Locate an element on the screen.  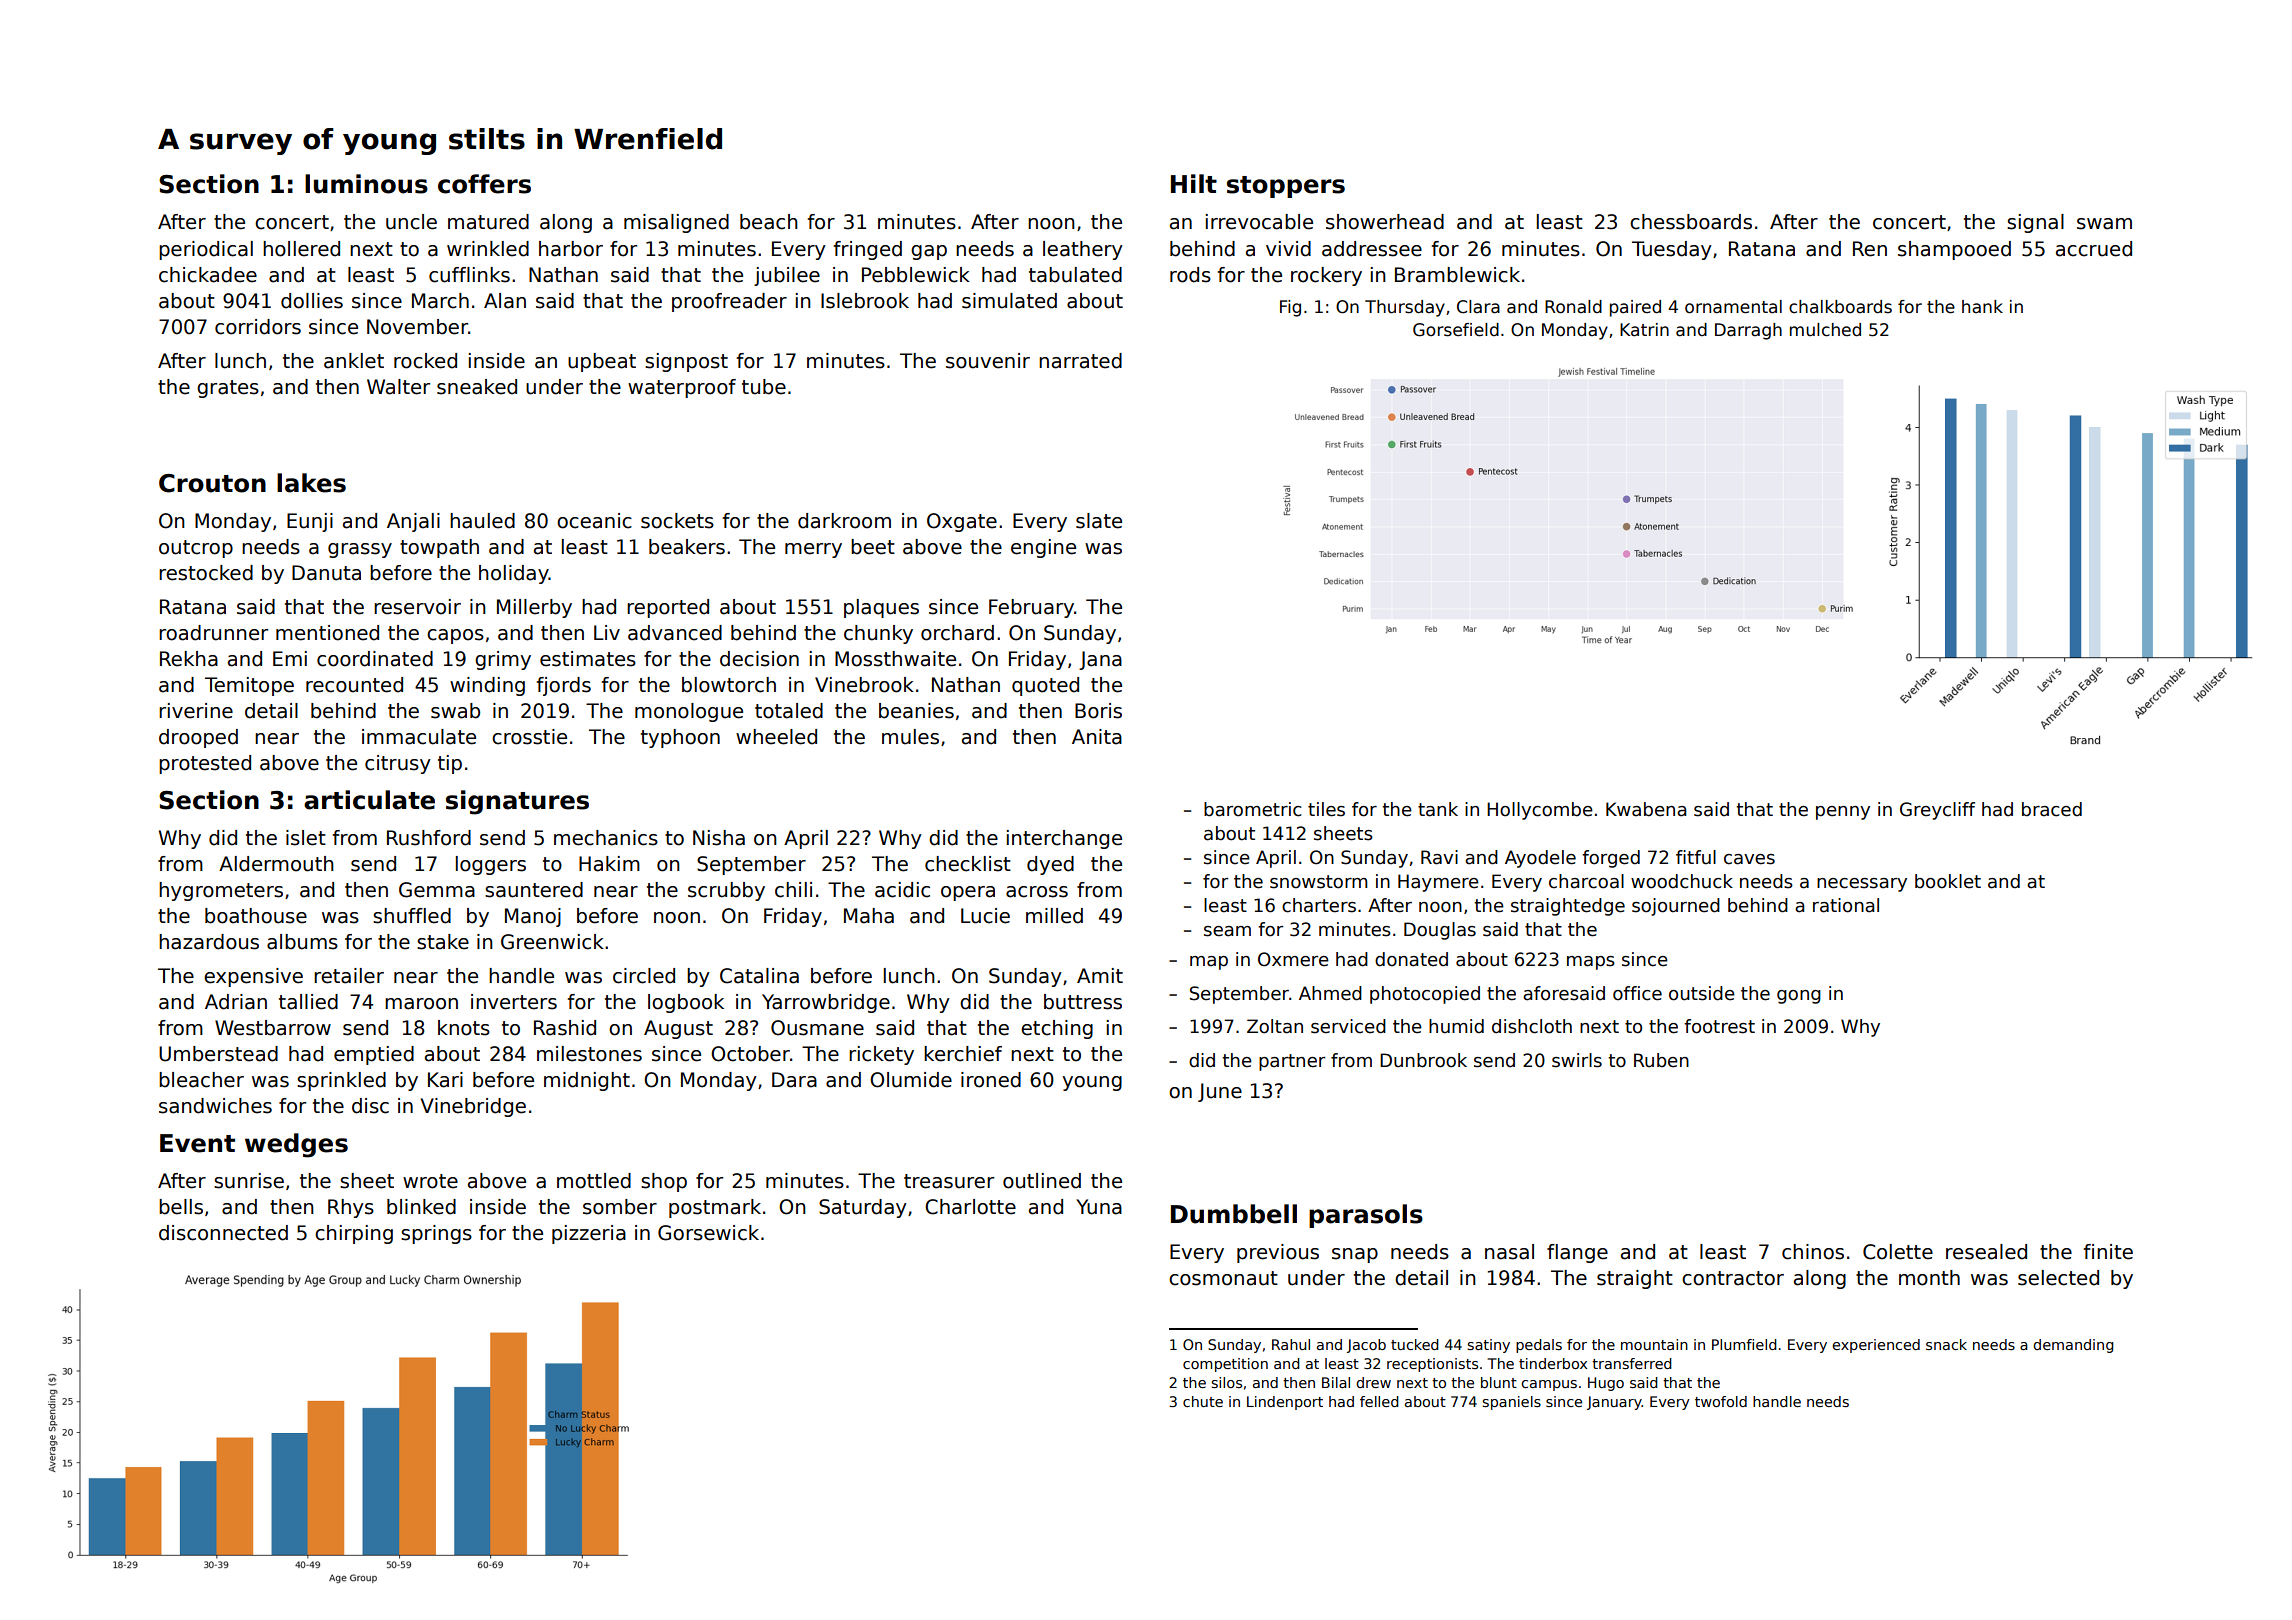
lakes is located at coordinates (311, 483).
